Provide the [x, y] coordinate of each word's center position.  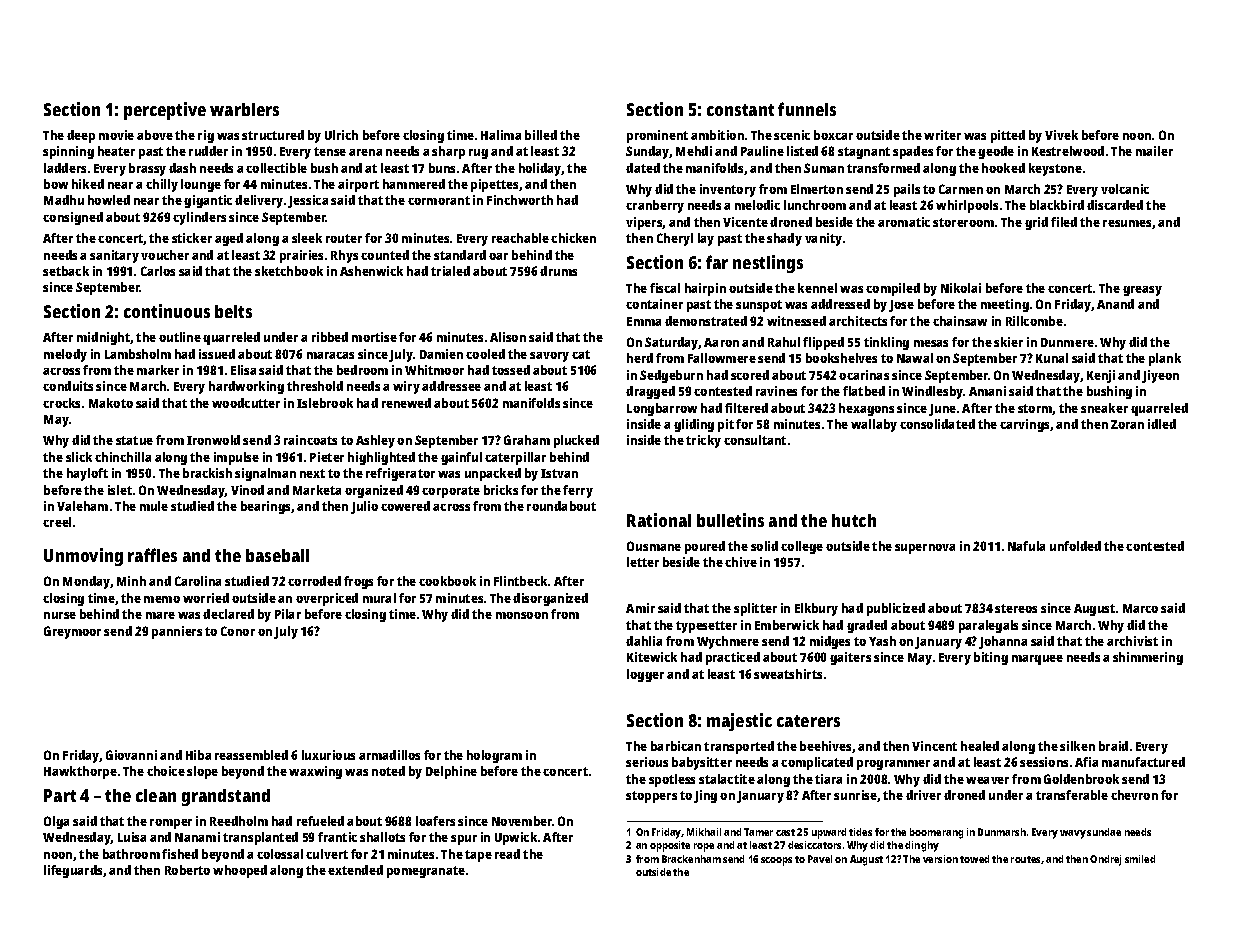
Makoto [111, 403]
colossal [280, 854]
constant [740, 110]
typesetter [706, 627]
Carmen [961, 189]
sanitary [114, 256]
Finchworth [520, 200]
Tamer [758, 832]
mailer [1154, 151]
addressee [451, 386]
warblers [244, 109]
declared [228, 614]
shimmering [1148, 658]
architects [858, 321]
